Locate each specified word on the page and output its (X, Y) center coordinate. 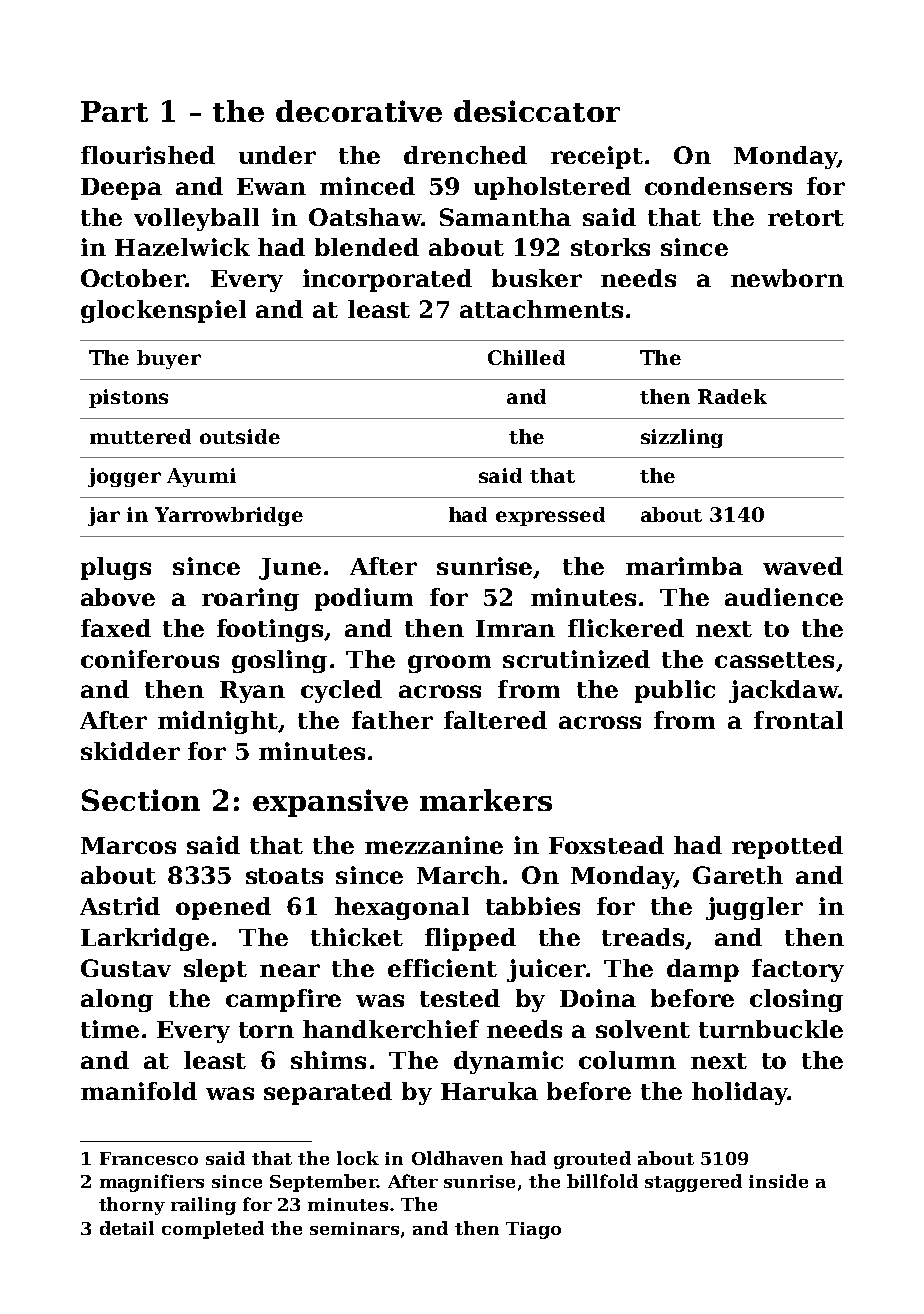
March (459, 875)
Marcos (128, 845)
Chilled (526, 357)
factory (798, 970)
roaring (250, 599)
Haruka (489, 1091)
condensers (718, 186)
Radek (732, 396)
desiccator (537, 111)
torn (266, 1030)
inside (778, 1181)
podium (364, 599)
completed (213, 1230)
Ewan (271, 186)
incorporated (387, 280)
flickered (626, 628)
